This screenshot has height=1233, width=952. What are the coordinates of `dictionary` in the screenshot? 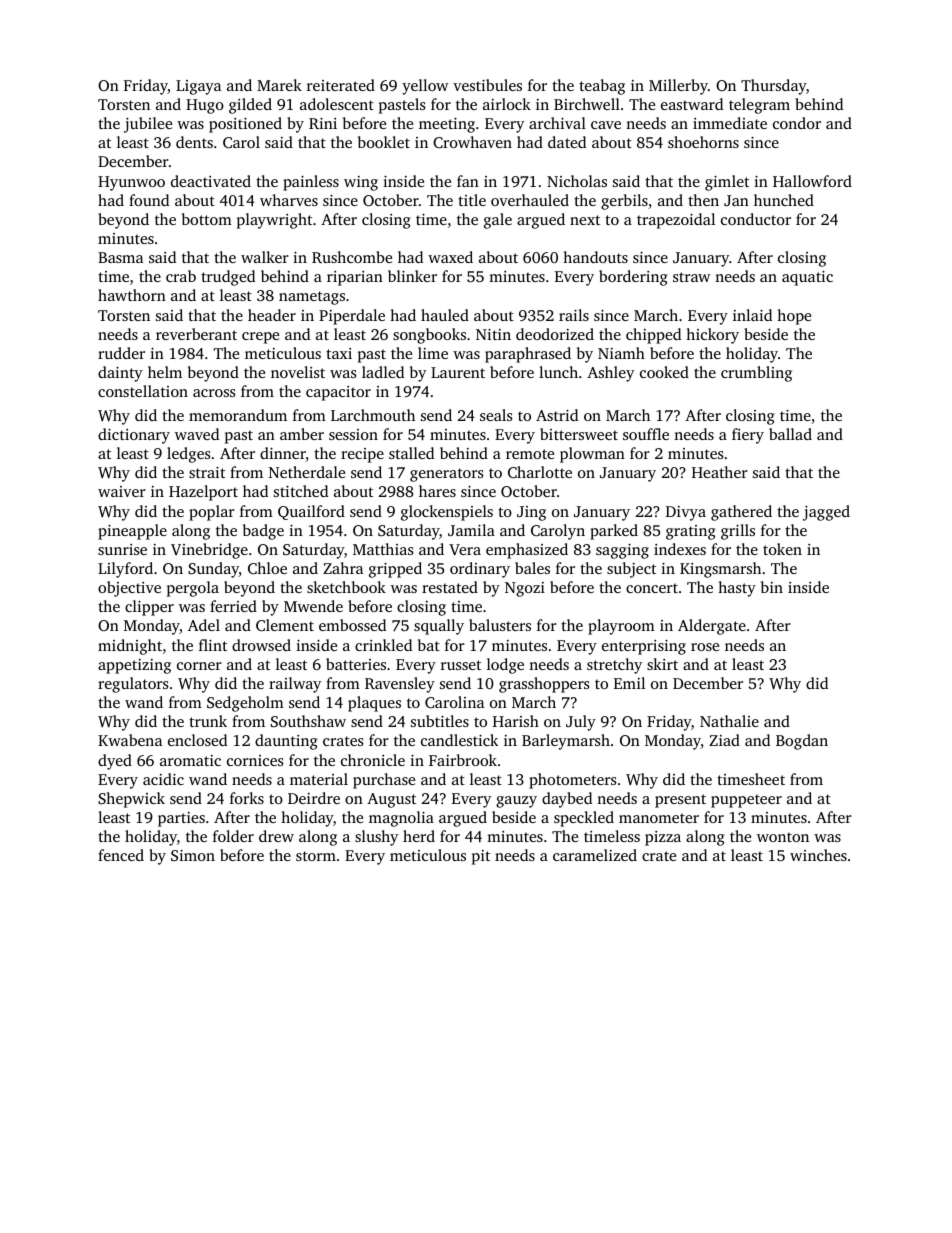 It's located at (134, 436).
